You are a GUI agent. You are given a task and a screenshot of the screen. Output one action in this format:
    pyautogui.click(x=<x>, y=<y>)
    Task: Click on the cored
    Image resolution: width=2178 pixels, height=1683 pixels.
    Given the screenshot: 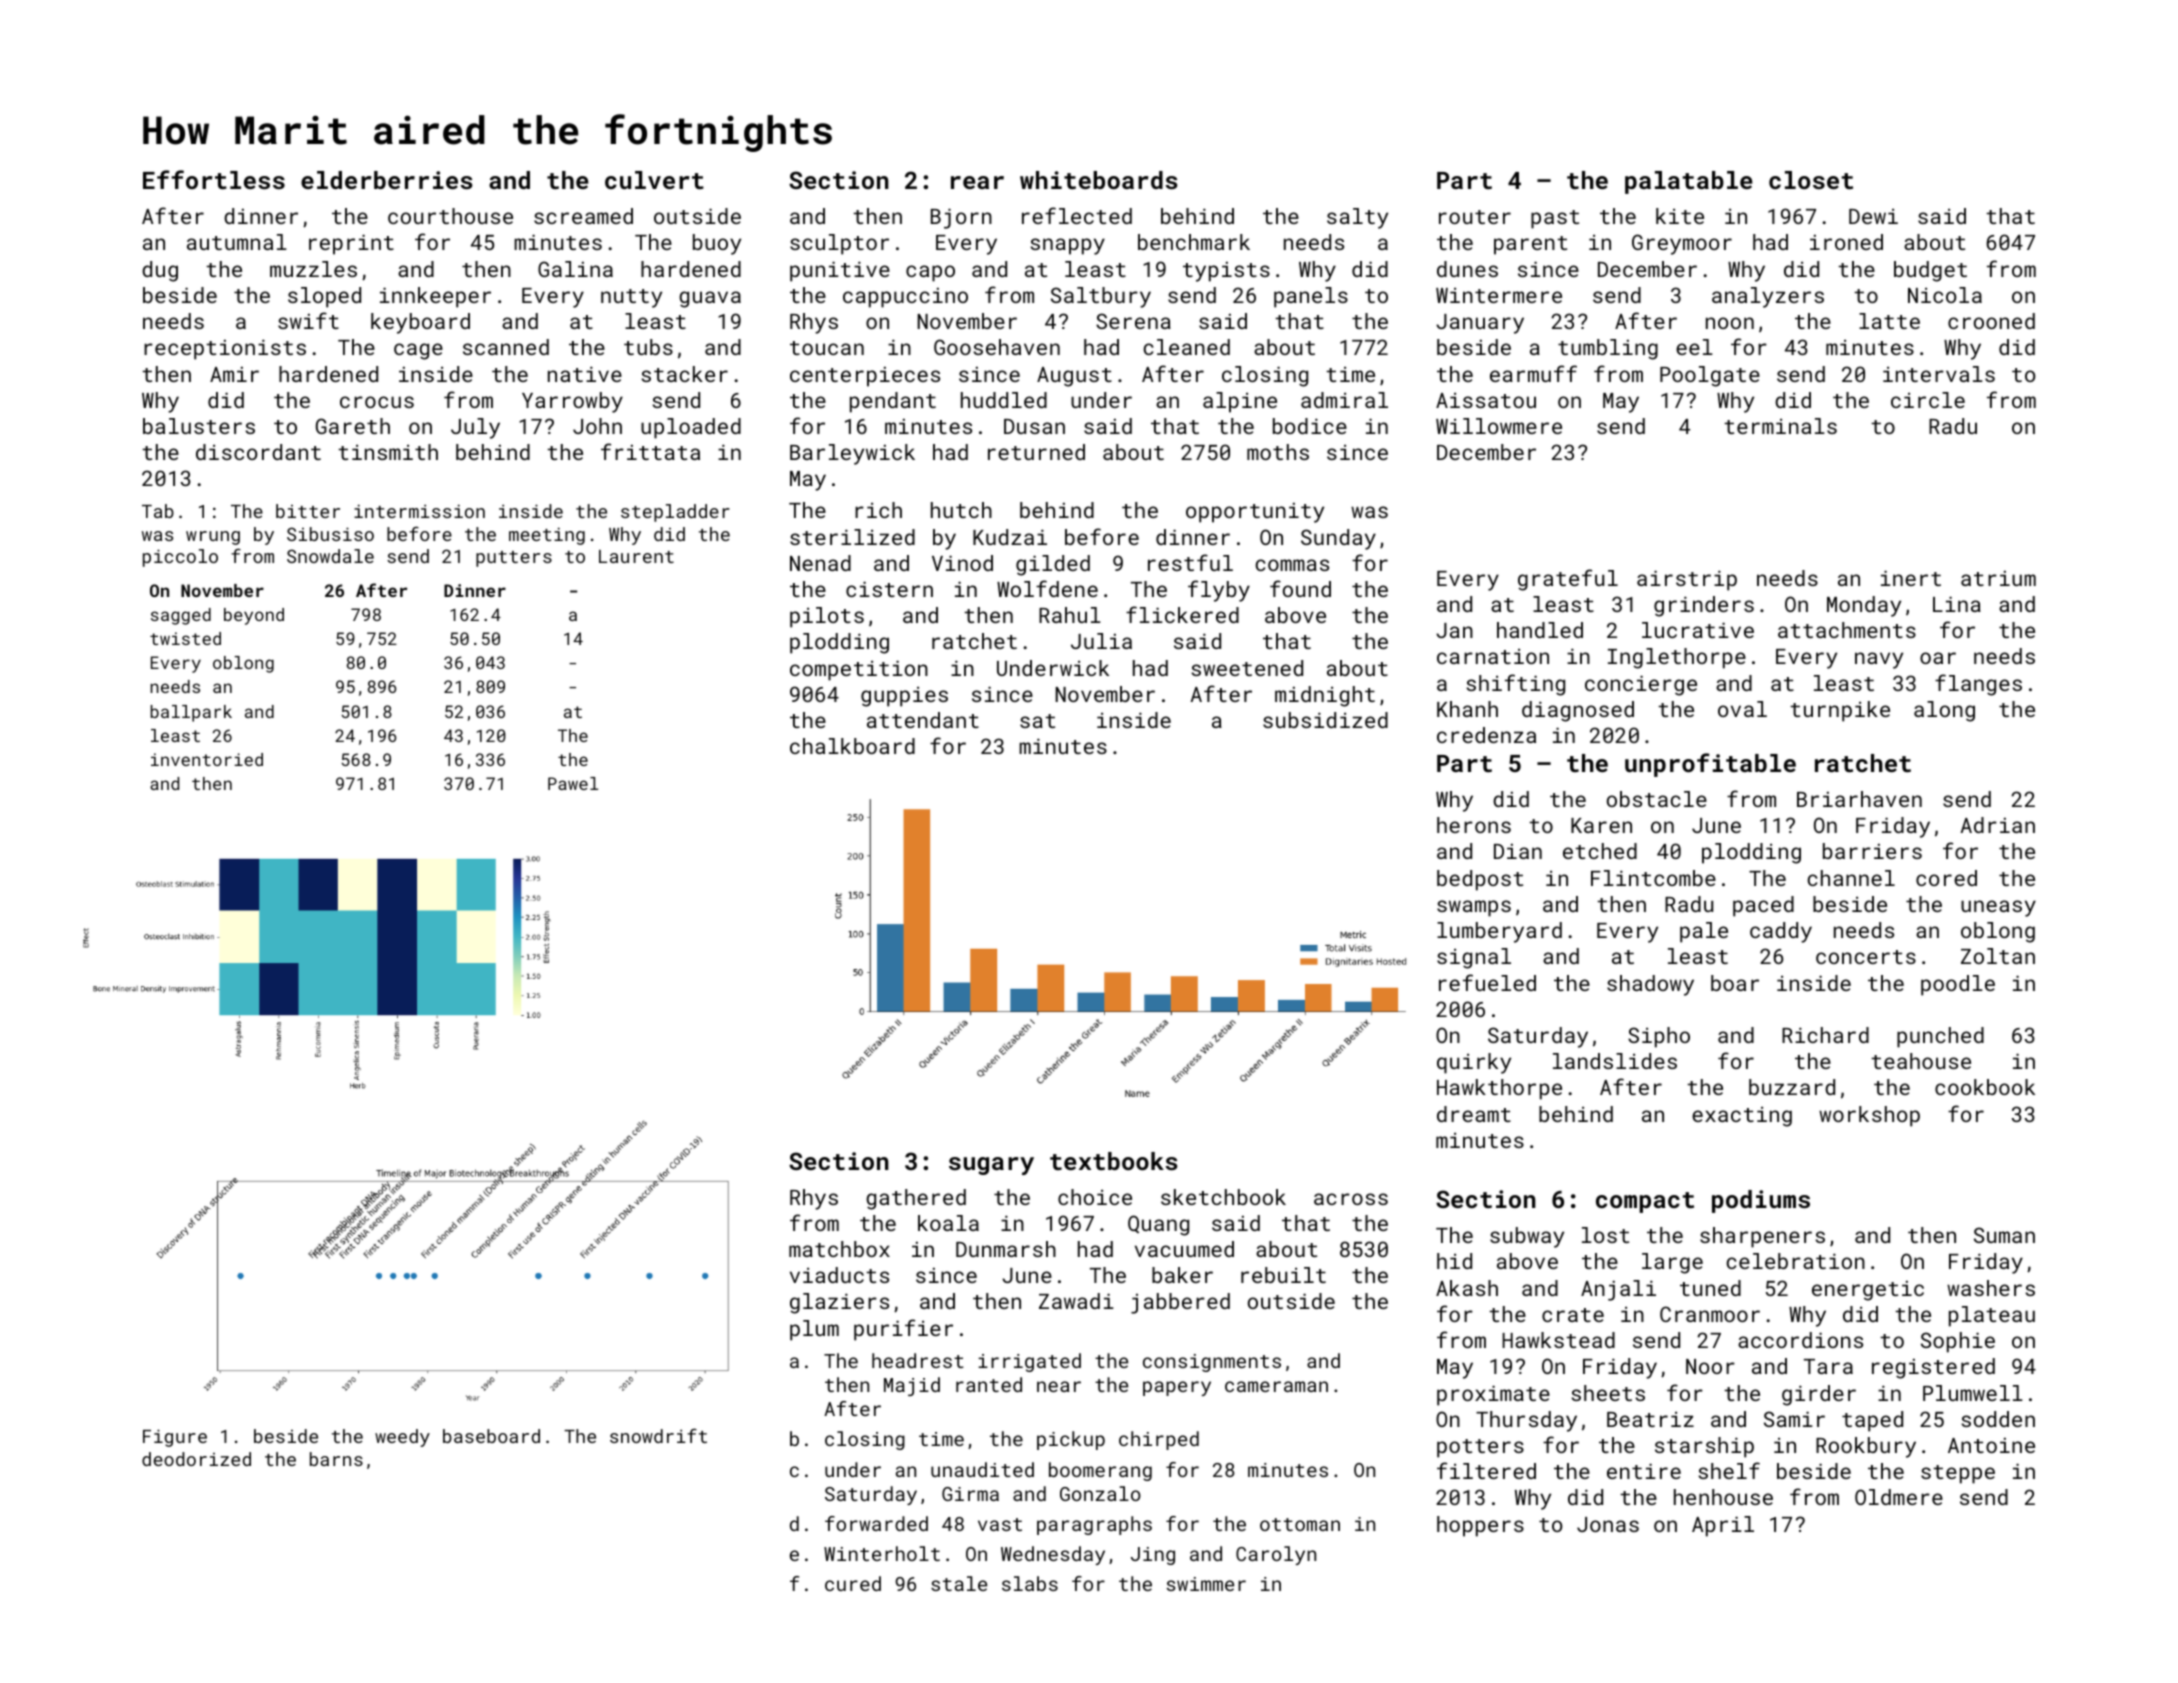 What is the action you would take?
    pyautogui.click(x=1946, y=878)
